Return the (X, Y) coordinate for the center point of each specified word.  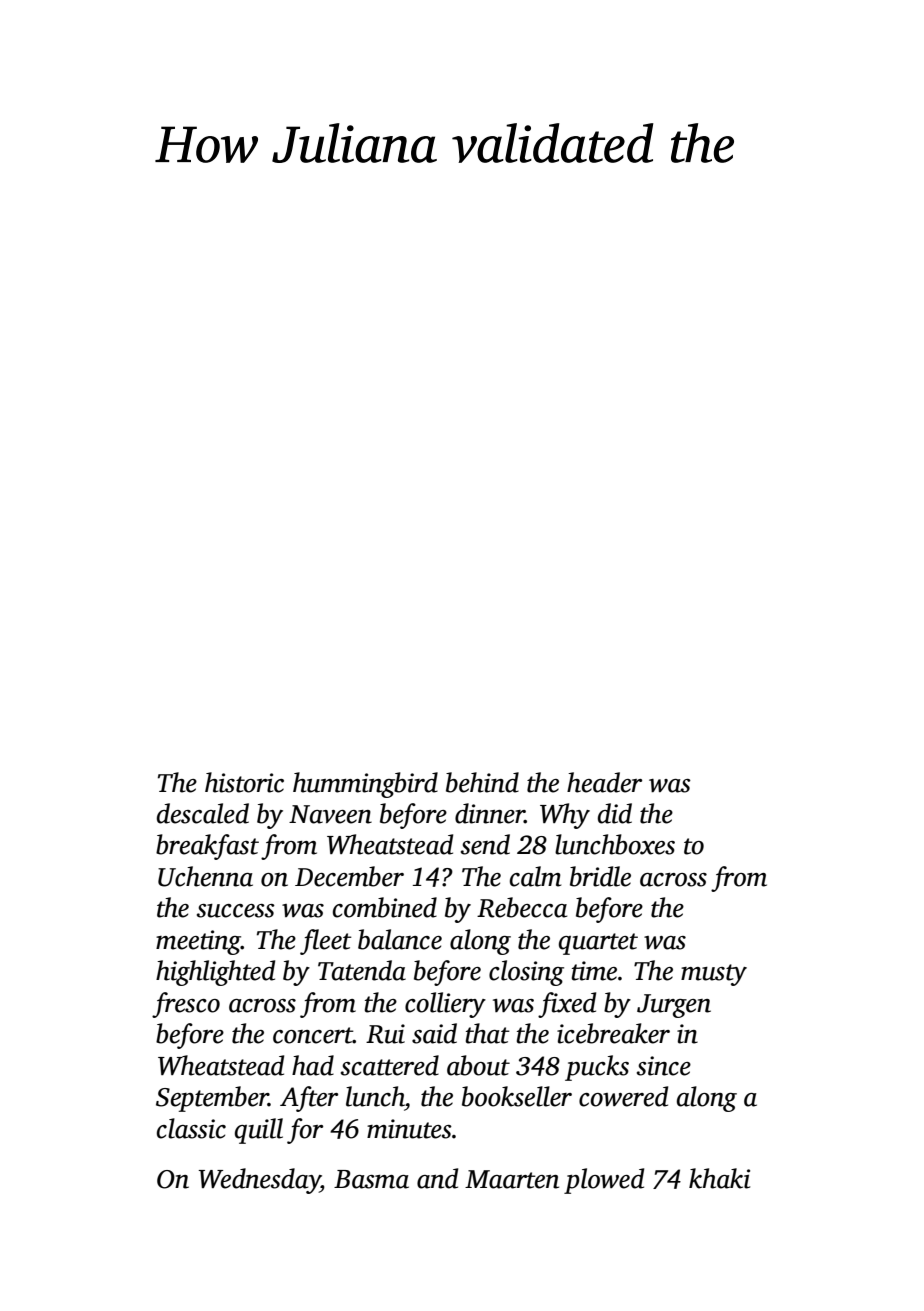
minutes (409, 1129)
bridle (600, 876)
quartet (598, 944)
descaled (203, 813)
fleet (326, 942)
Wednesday (259, 1181)
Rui (385, 1034)
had (313, 1065)
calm (535, 876)
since (664, 1066)
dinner (490, 813)
